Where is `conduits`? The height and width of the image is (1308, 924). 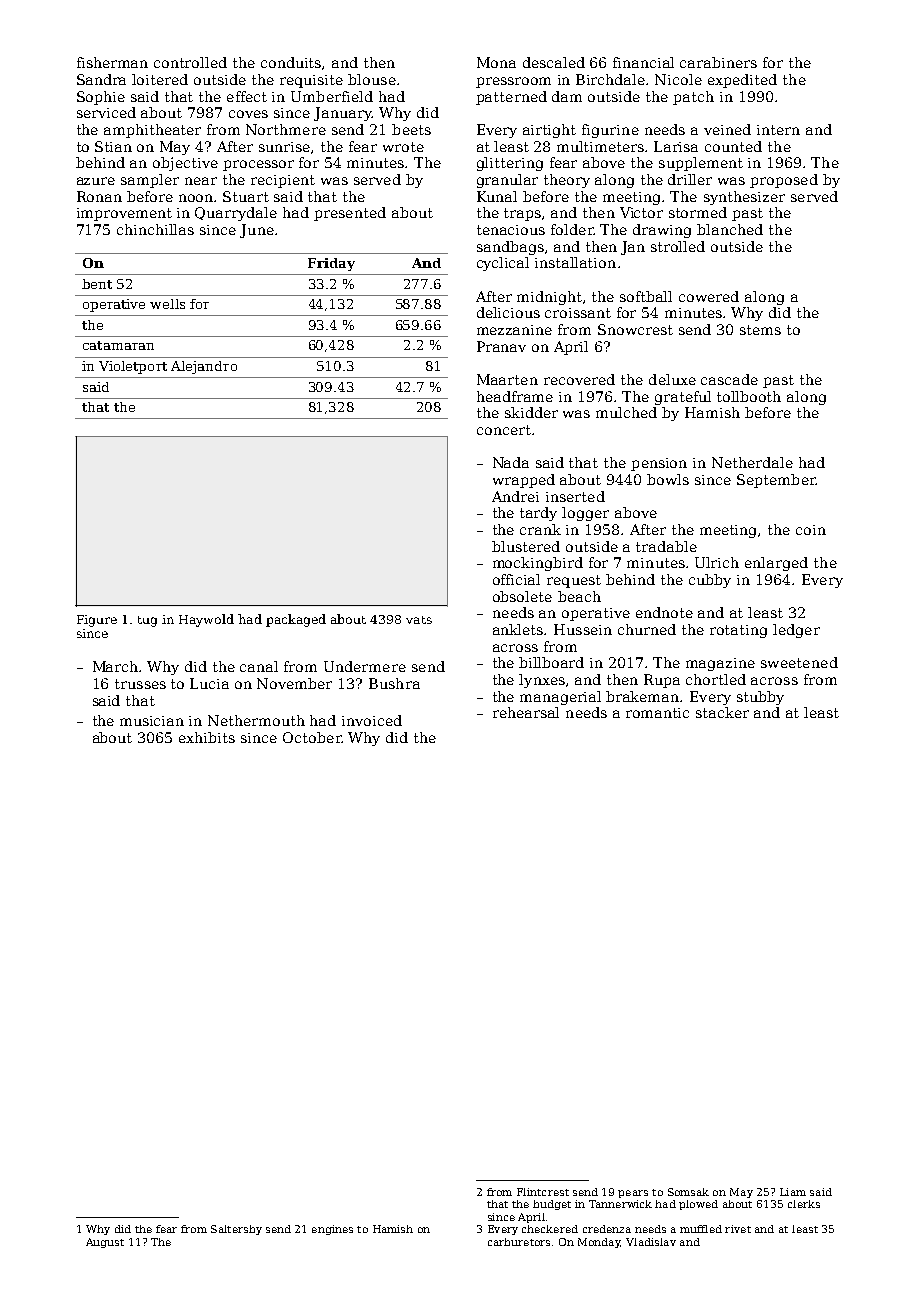
conduits is located at coordinates (291, 62).
